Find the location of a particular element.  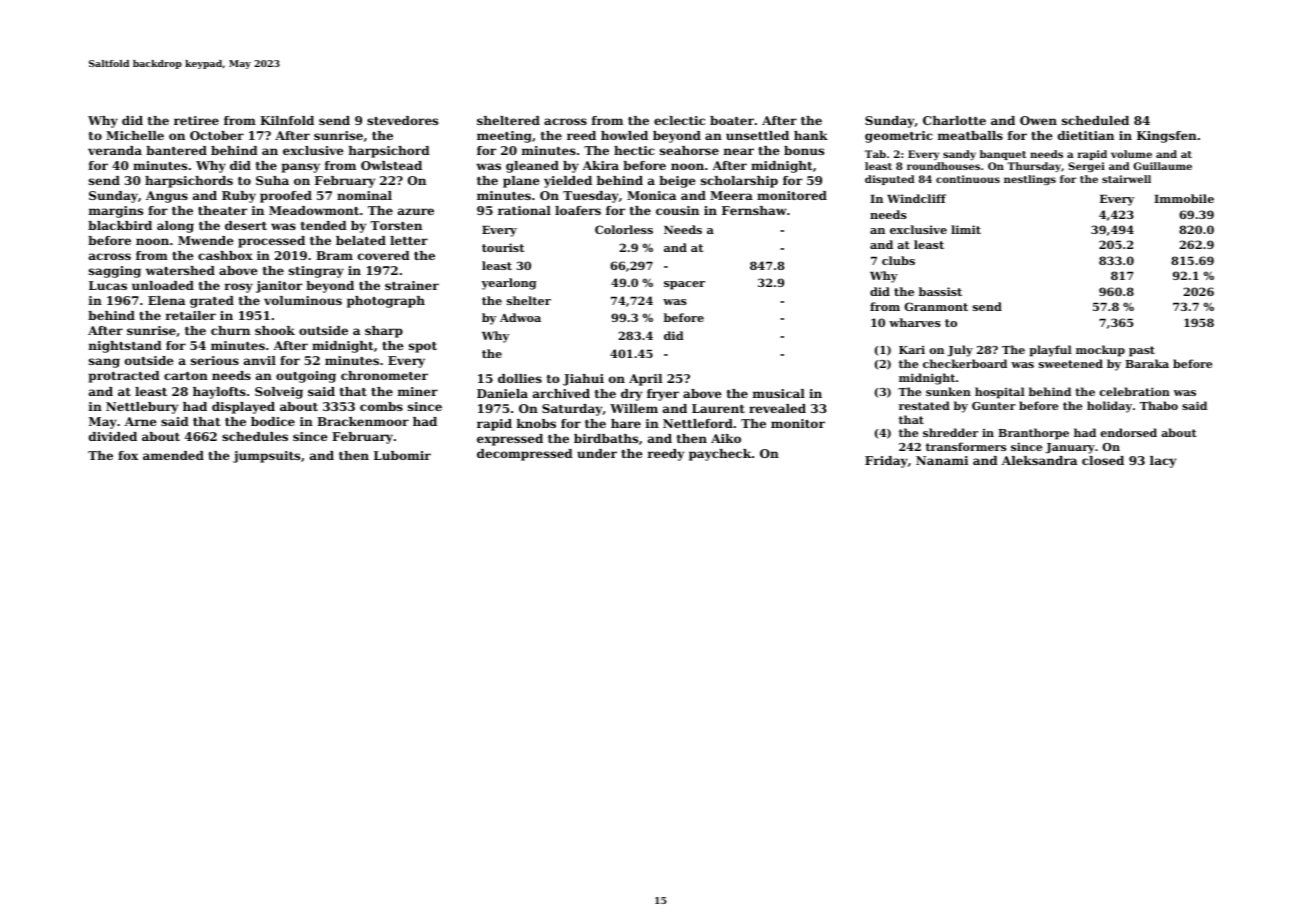

limit is located at coordinates (966, 229).
